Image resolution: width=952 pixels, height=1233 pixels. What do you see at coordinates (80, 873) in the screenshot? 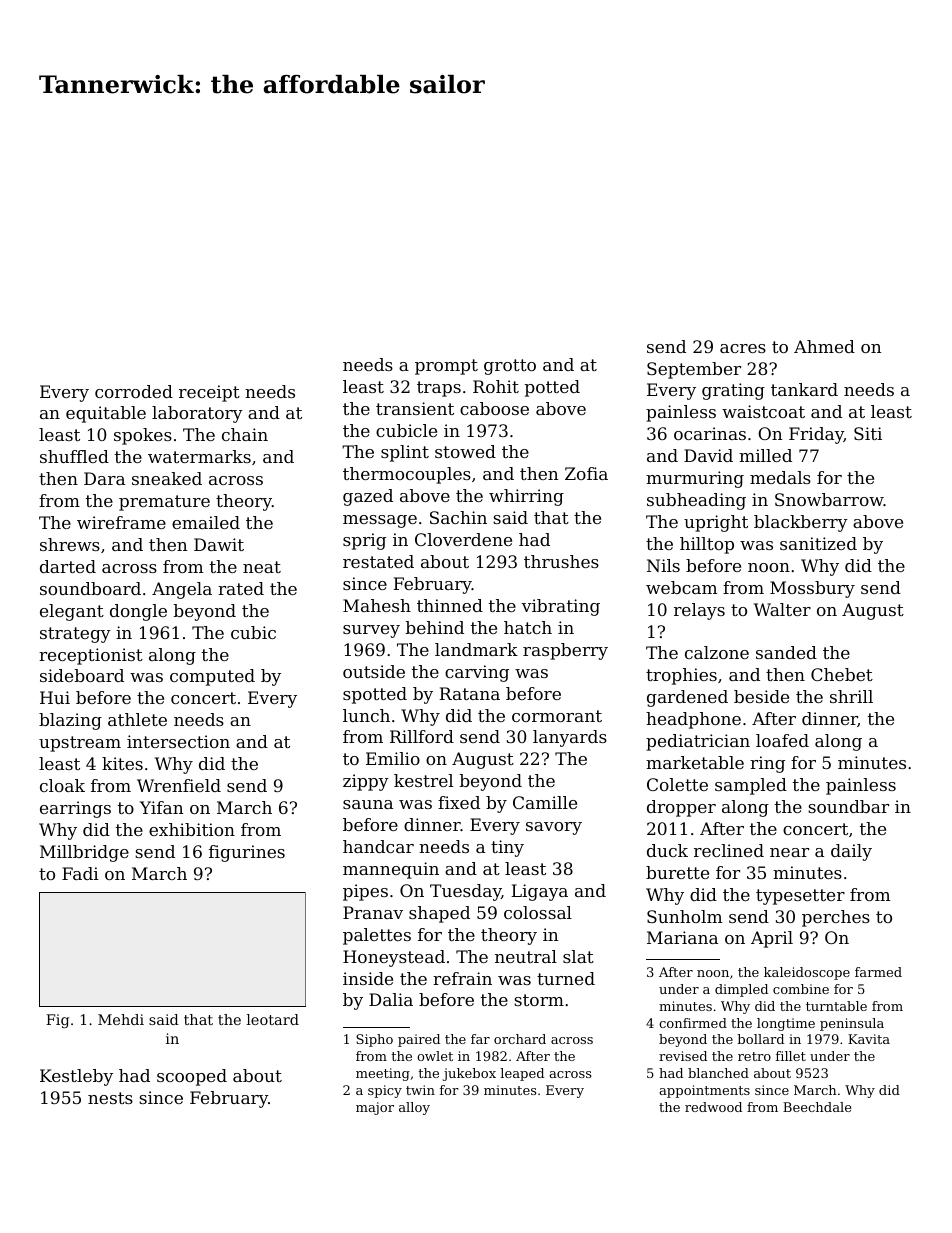
I see `Fadi` at bounding box center [80, 873].
